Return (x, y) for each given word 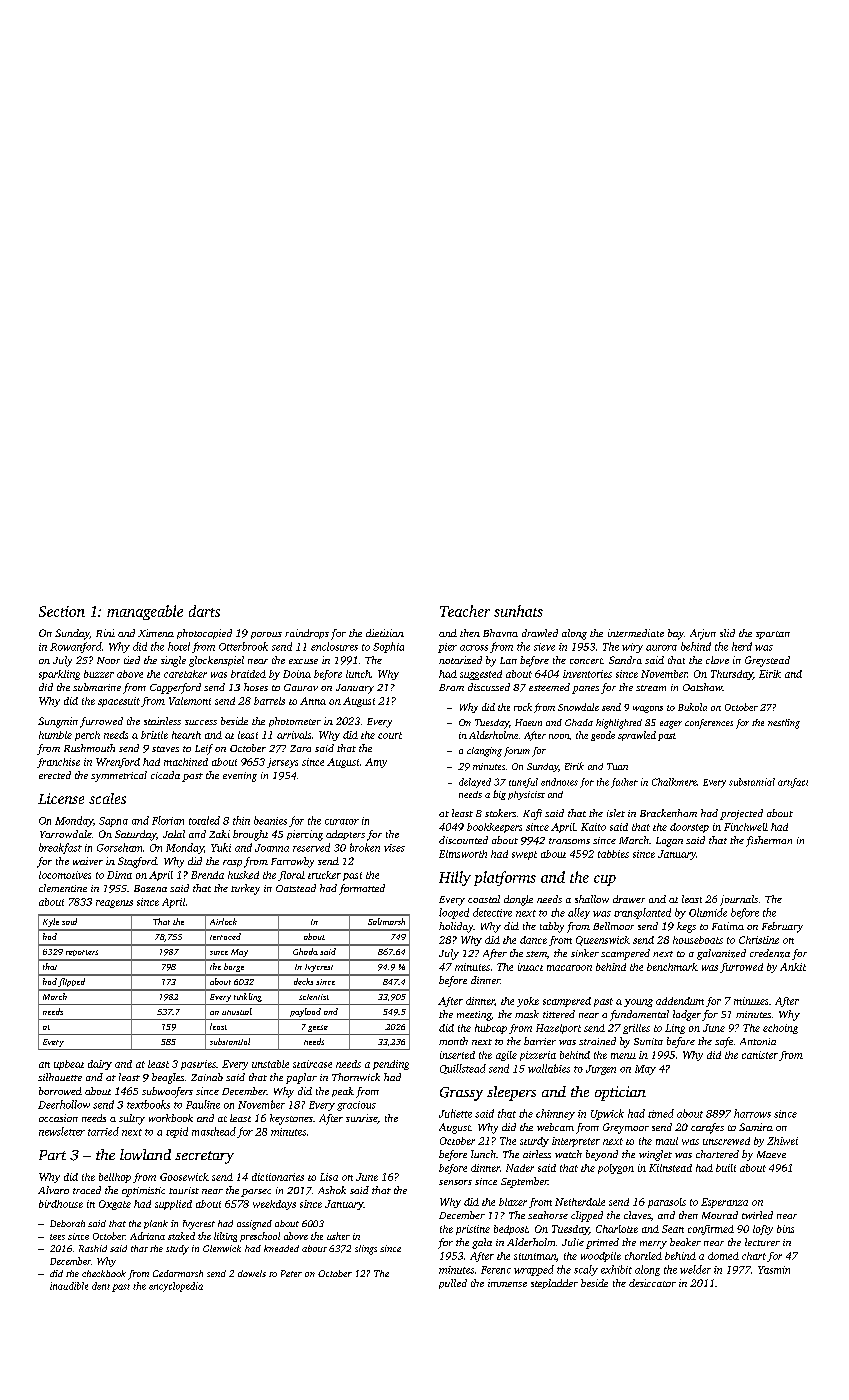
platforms (505, 878)
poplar (301, 1078)
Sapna (113, 822)
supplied (173, 1205)
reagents (114, 904)
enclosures (334, 646)
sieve (544, 647)
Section (62, 611)
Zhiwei (782, 1141)
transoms (569, 841)
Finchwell (746, 827)
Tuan (617, 766)
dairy (100, 1065)
